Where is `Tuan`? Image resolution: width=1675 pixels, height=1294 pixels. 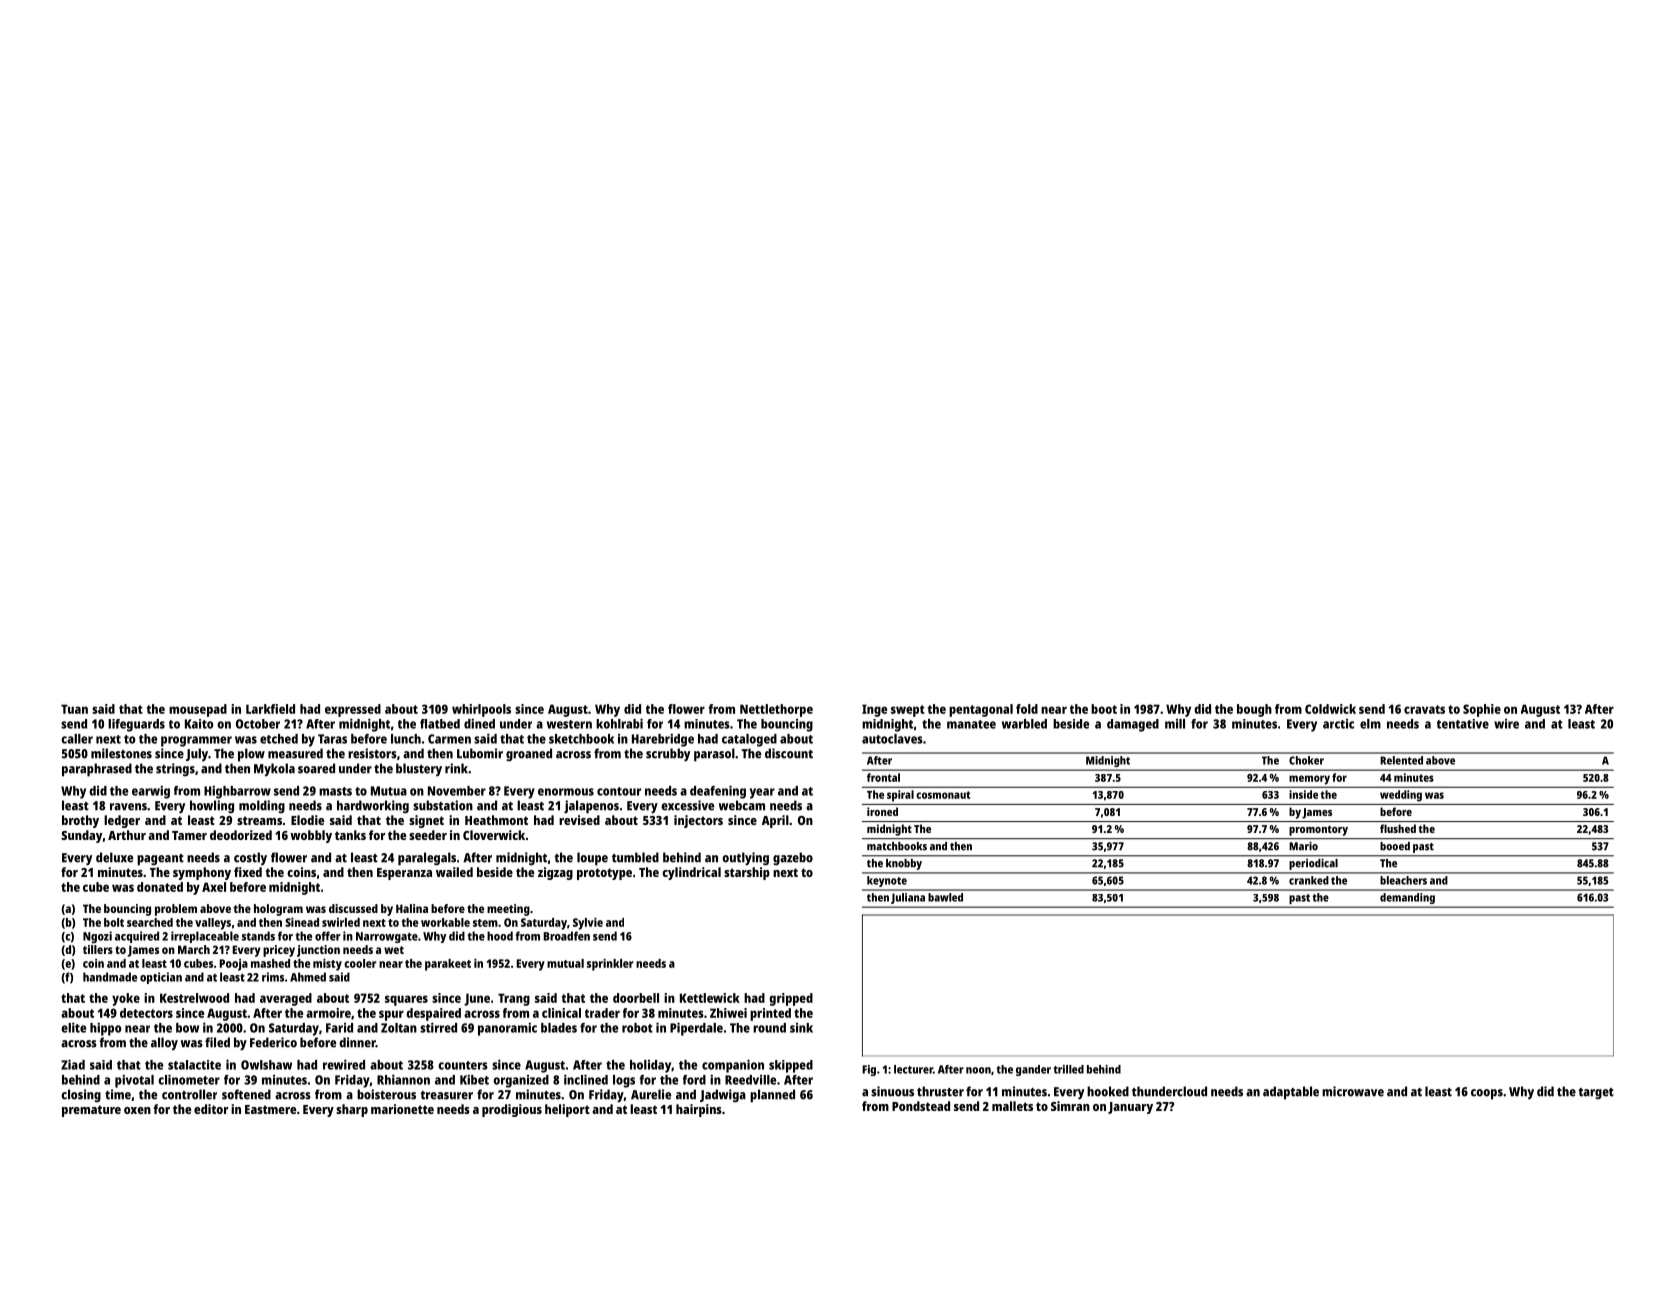
Tuan is located at coordinates (74, 709).
